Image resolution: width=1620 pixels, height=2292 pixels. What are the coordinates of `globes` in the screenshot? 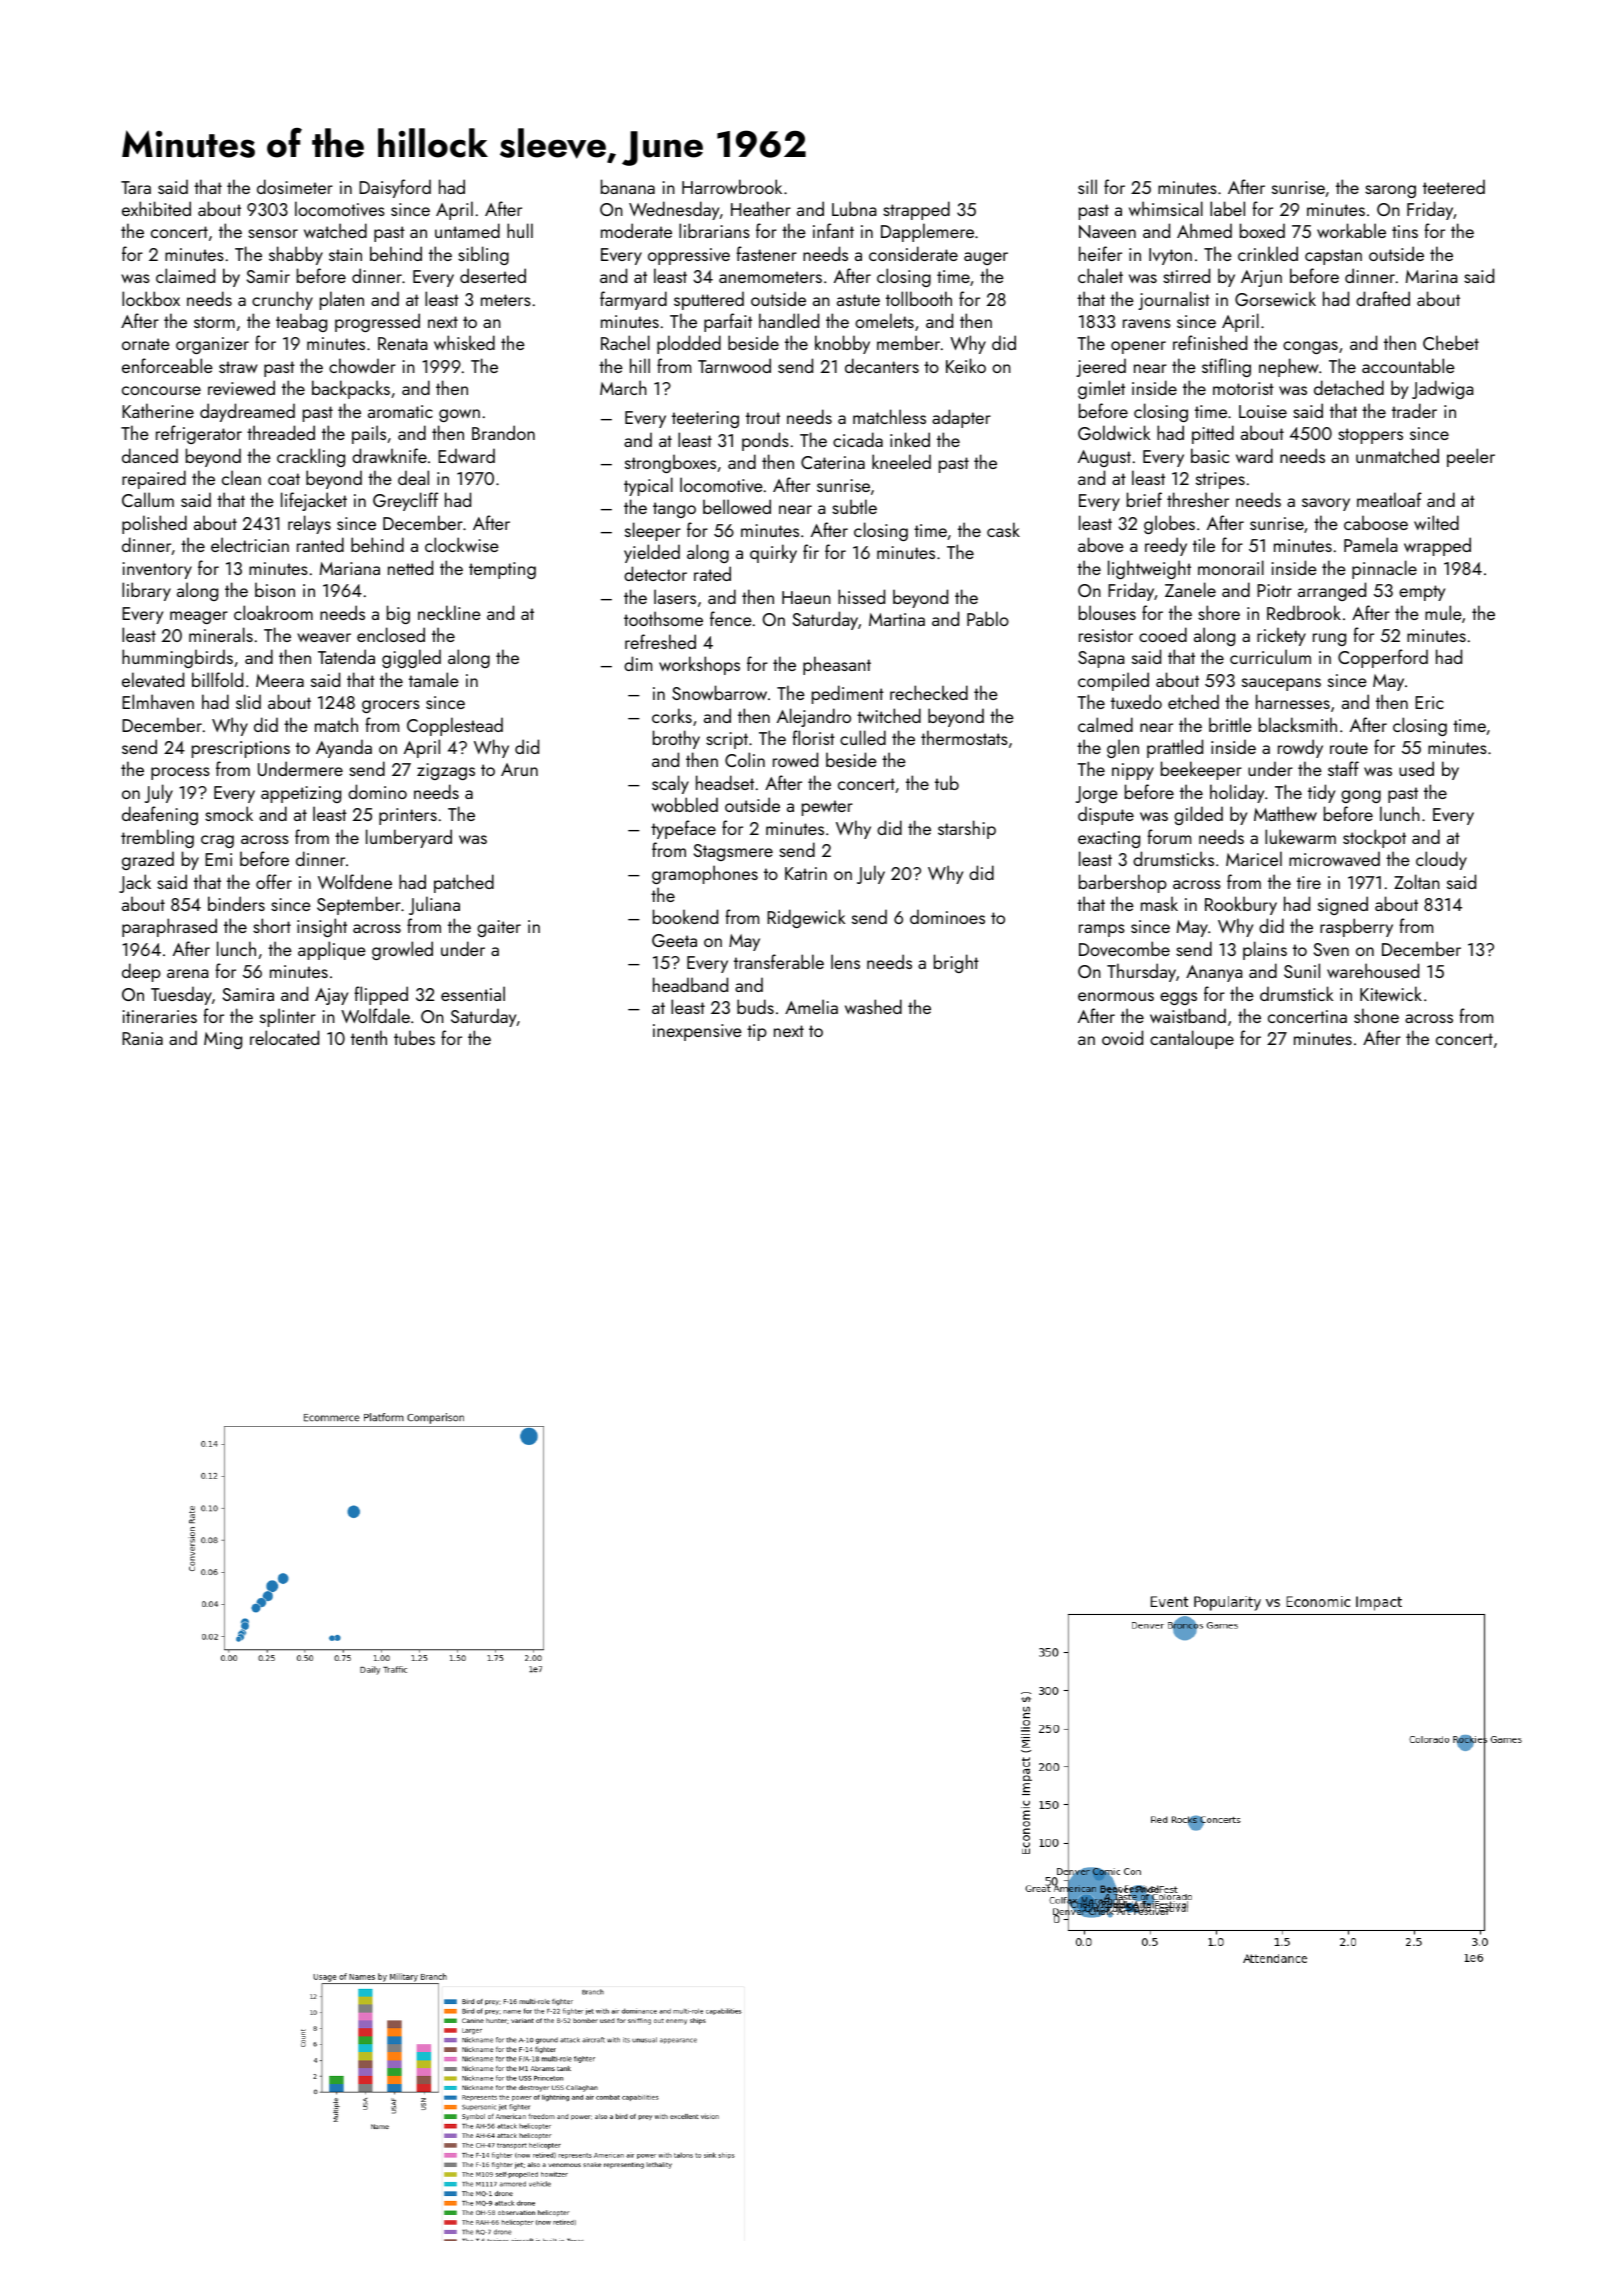 It's located at (1169, 524).
